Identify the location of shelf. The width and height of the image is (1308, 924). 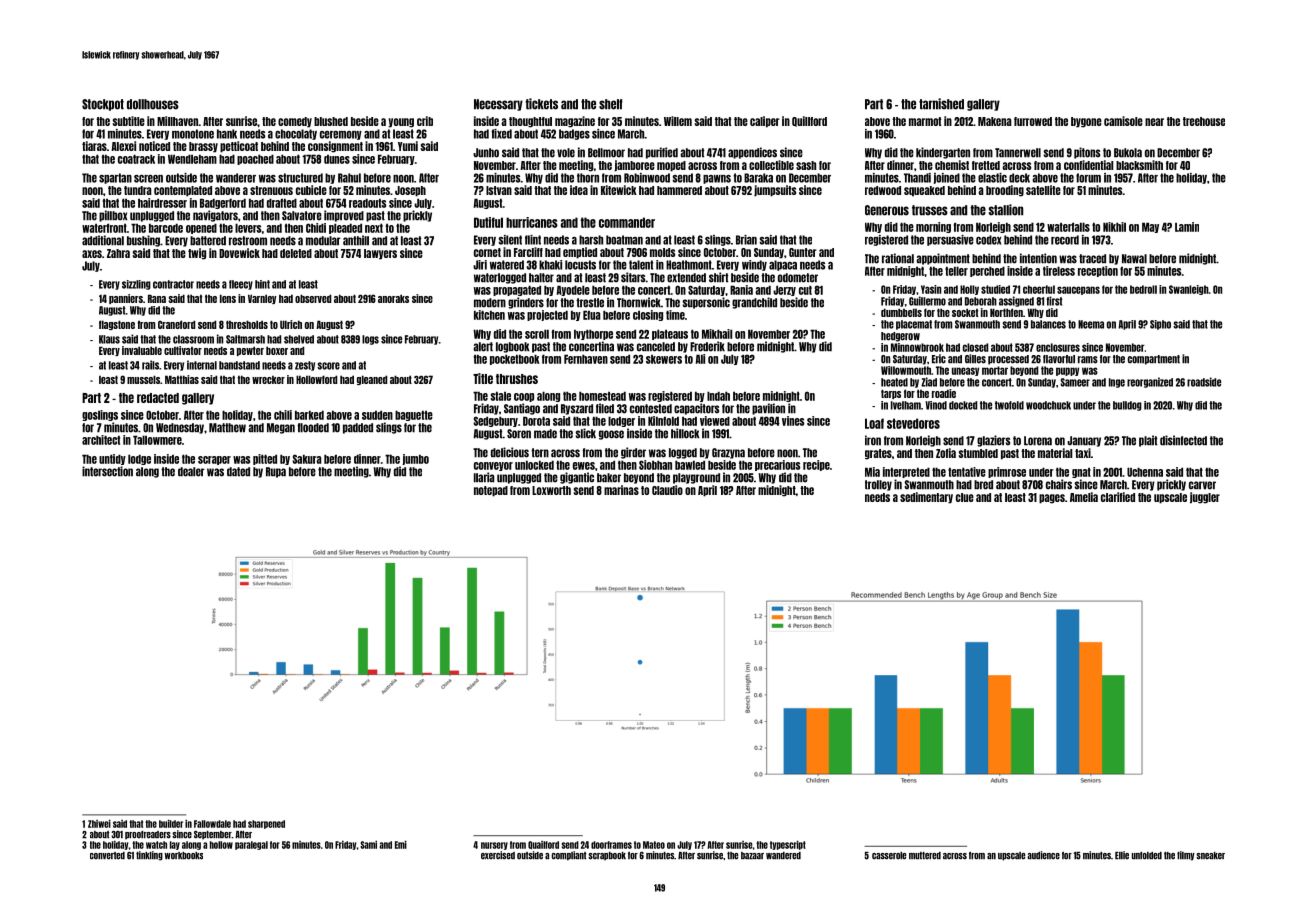
(611, 104).
